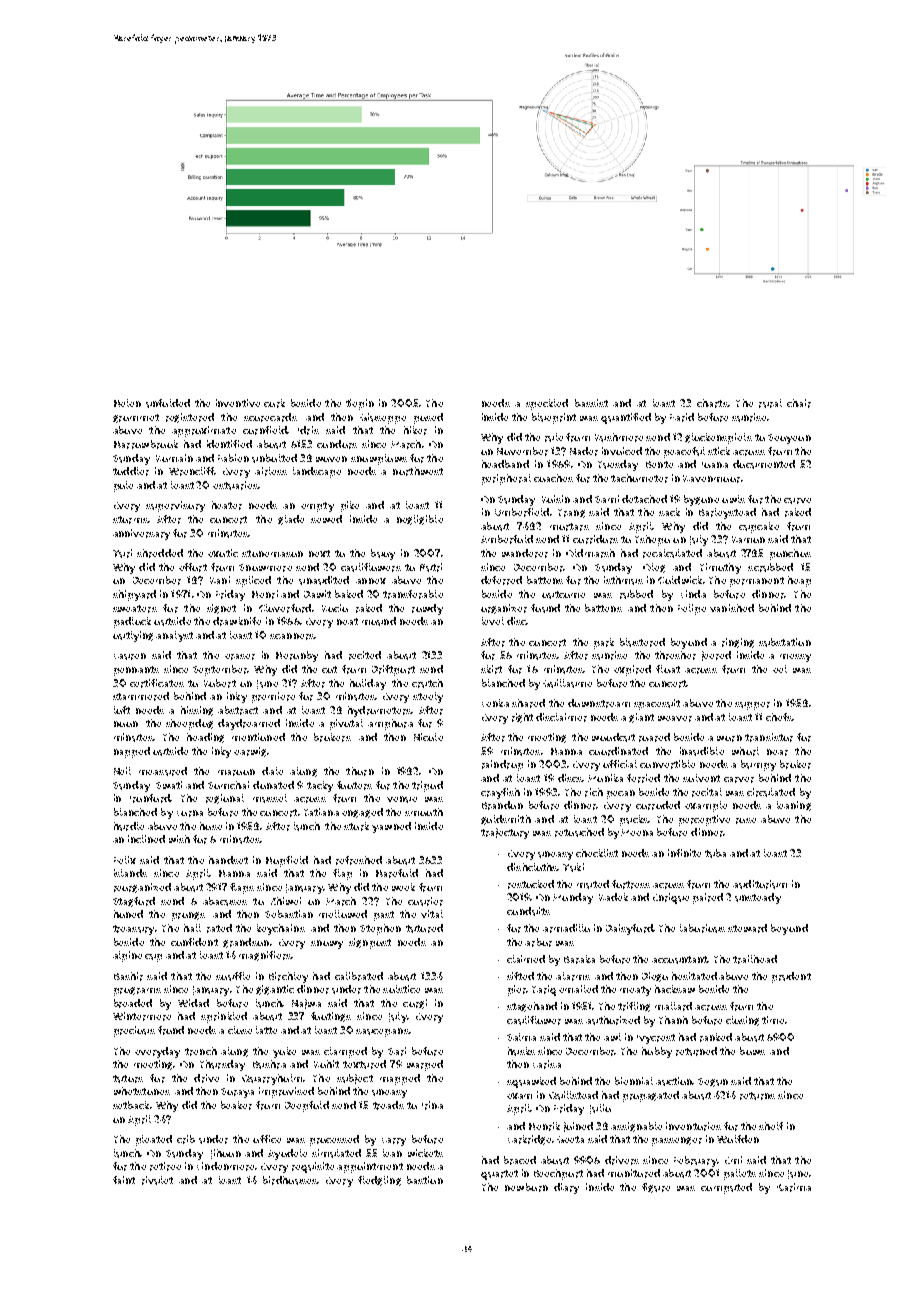  I want to click on infinite, so click(684, 853).
